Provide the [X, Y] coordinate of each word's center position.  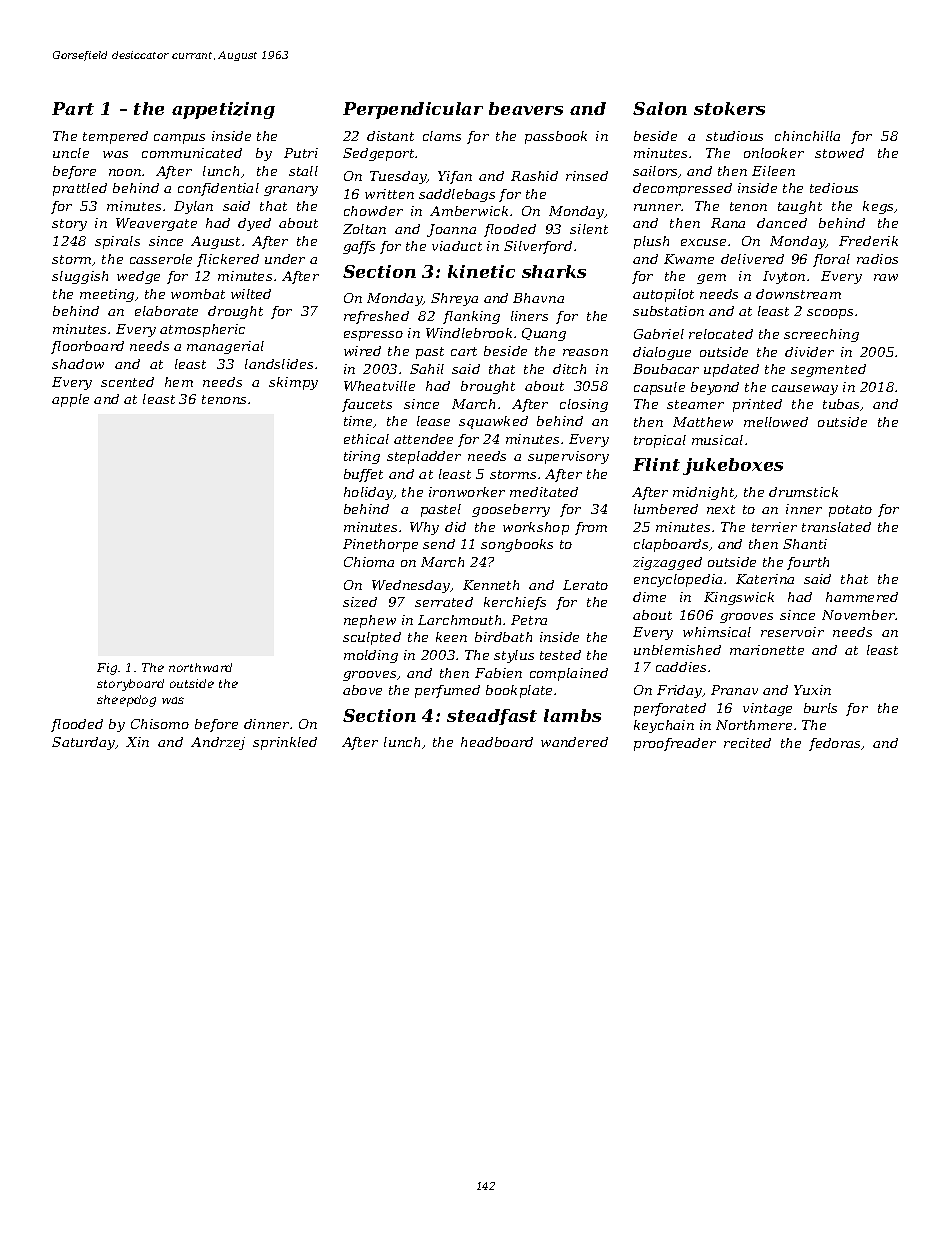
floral [831, 260]
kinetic [481, 271]
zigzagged [667, 563]
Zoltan [364, 229]
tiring [362, 457]
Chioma [369, 562]
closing [584, 405]
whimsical [717, 632]
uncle [71, 153]
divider [809, 352]
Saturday [84, 743]
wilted [251, 294]
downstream [798, 294]
